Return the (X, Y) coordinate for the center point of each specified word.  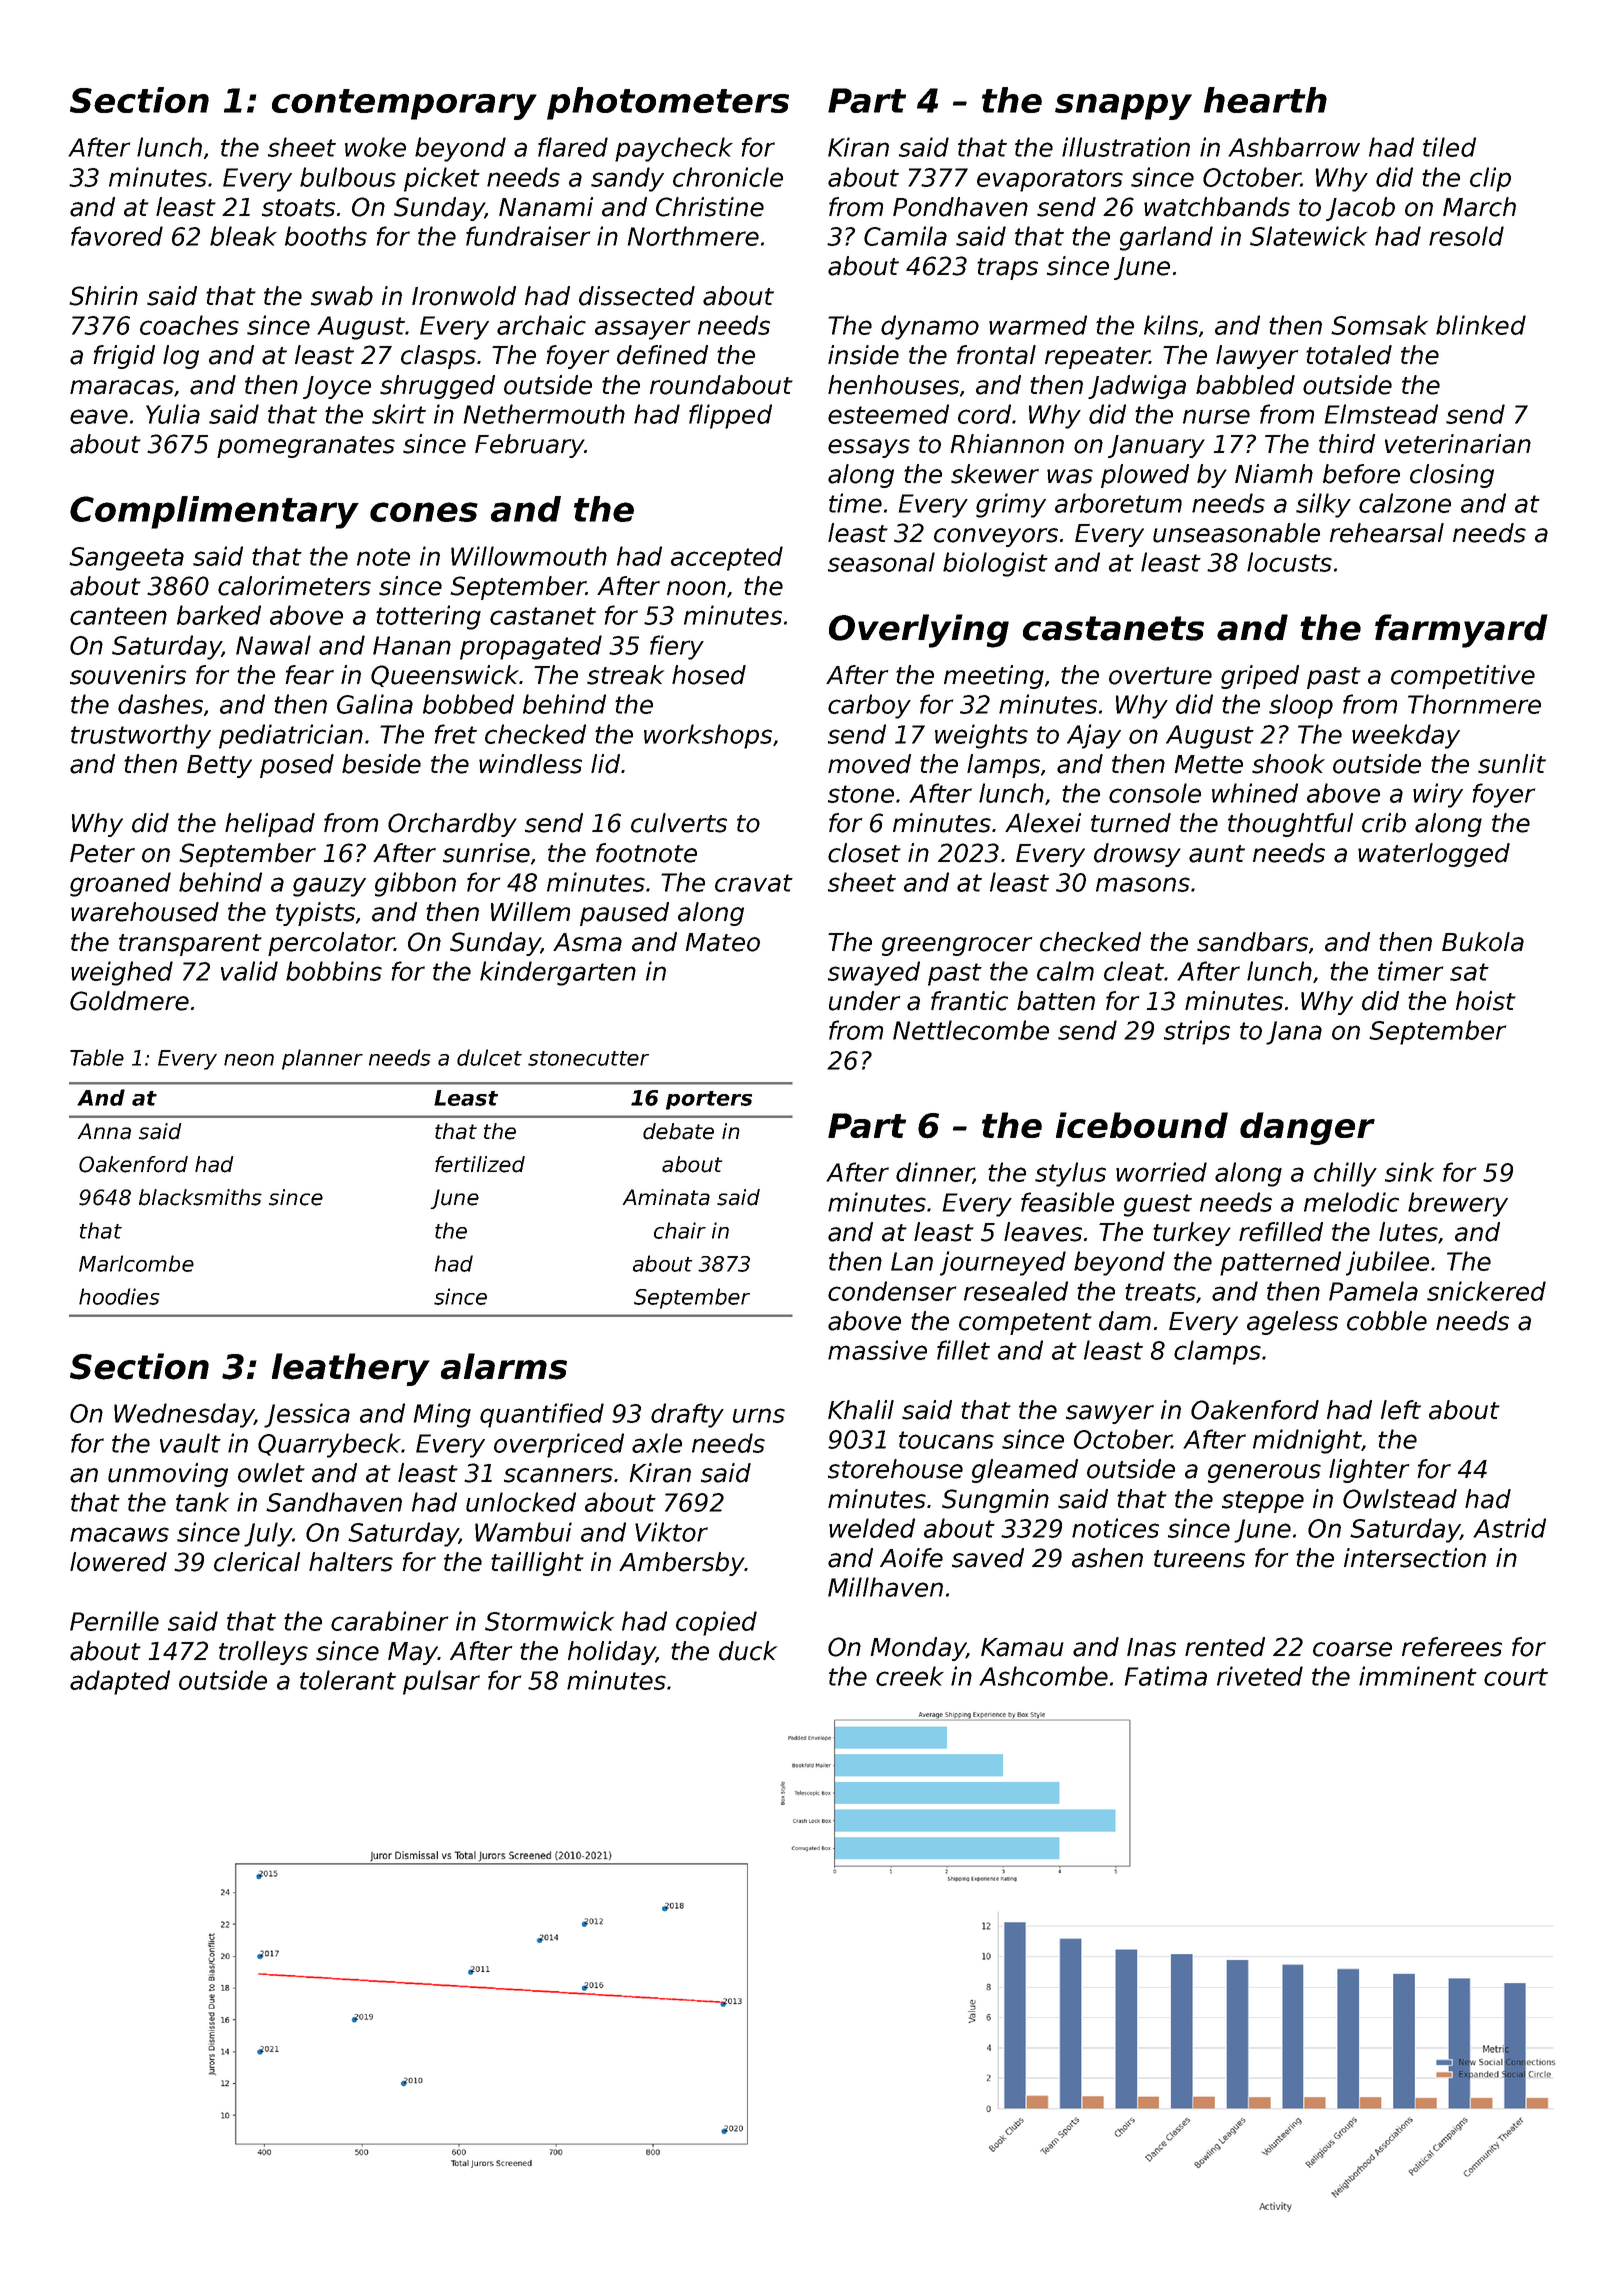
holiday (612, 1653)
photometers (668, 103)
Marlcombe (136, 1263)
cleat (1134, 971)
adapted (120, 1682)
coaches (189, 325)
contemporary (404, 104)
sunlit (1512, 764)
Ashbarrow (1294, 147)
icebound (1142, 1125)
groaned (120, 884)
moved (869, 764)
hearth (1265, 100)
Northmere (693, 236)
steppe (1263, 1502)
